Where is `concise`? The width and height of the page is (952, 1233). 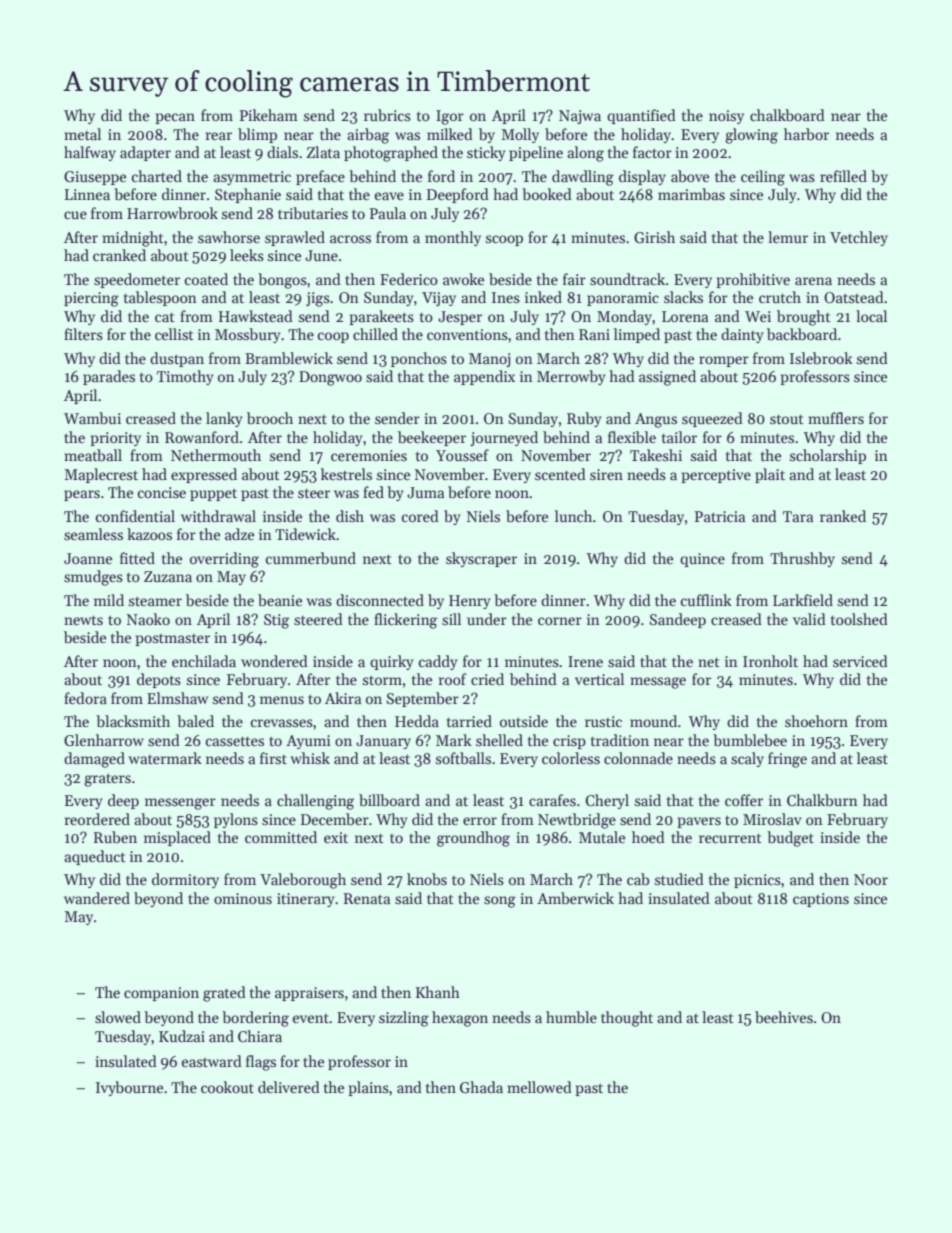
concise is located at coordinates (162, 492).
